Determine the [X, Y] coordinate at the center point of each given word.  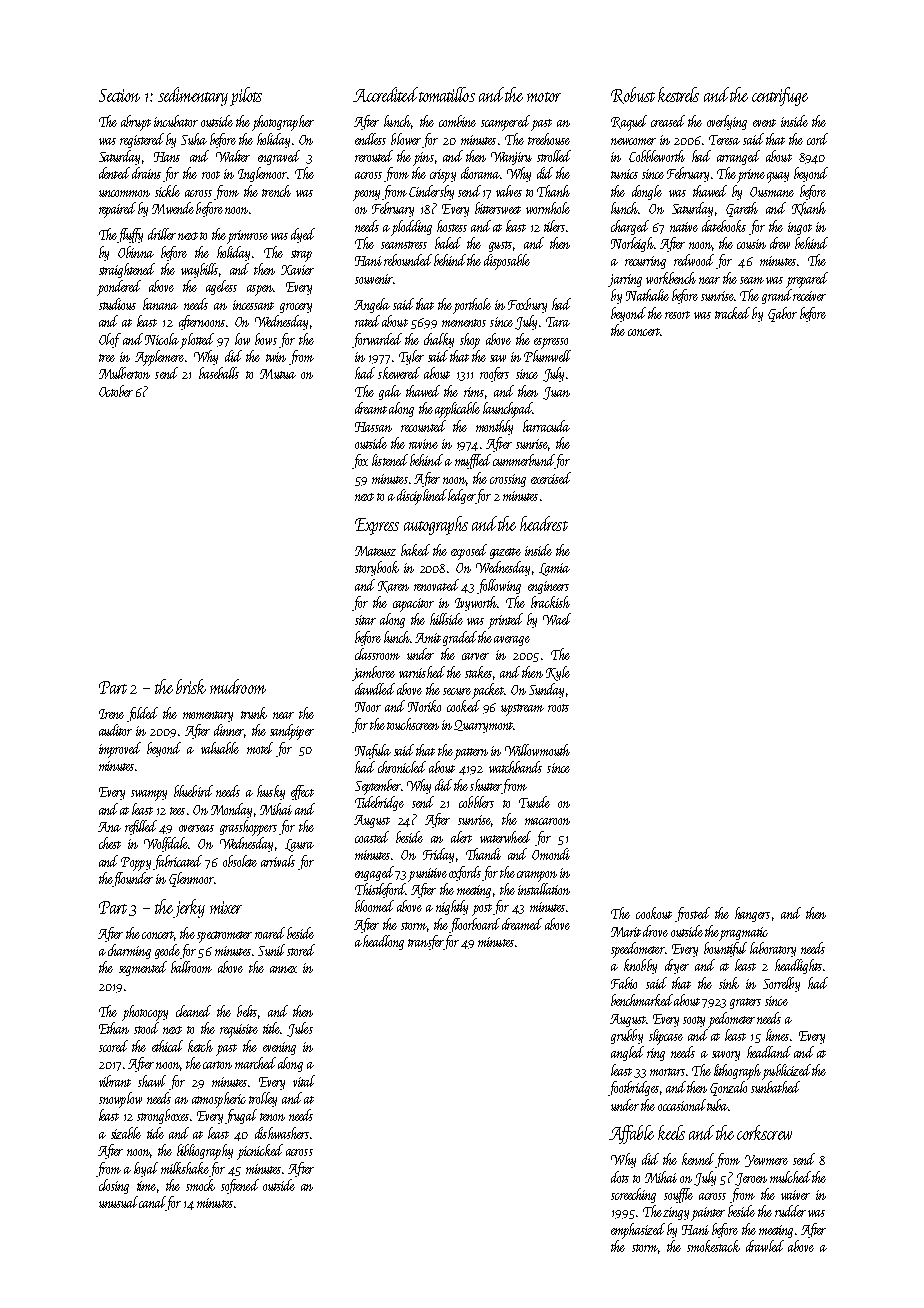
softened [240, 1186]
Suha [194, 139]
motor [544, 97]
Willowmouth [537, 750]
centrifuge [780, 96]
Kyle [558, 673]
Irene [111, 714]
